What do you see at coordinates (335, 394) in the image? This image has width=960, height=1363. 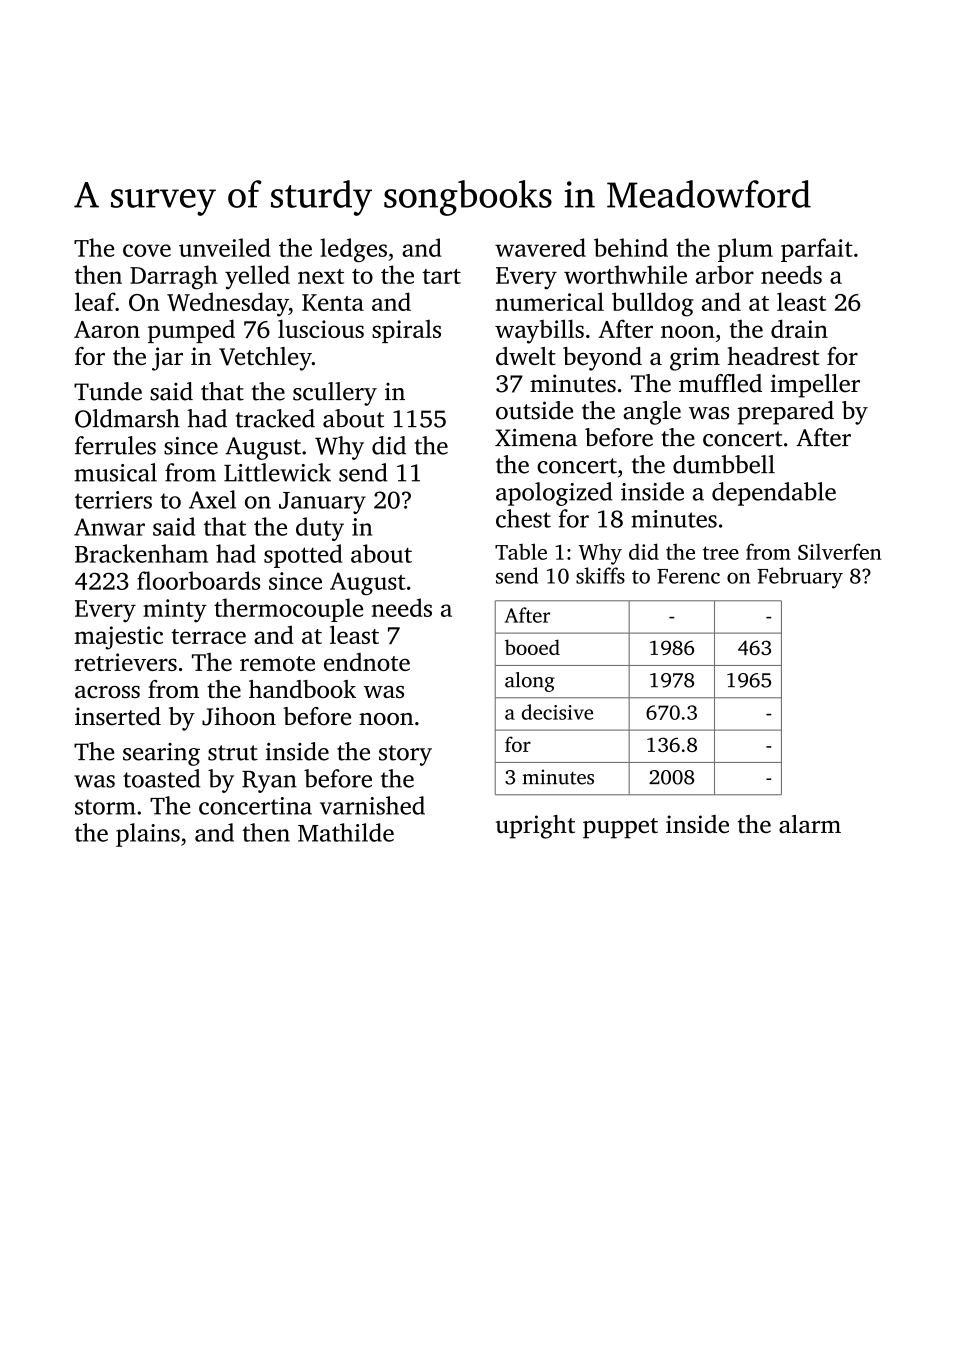 I see `scullery` at bounding box center [335, 394].
